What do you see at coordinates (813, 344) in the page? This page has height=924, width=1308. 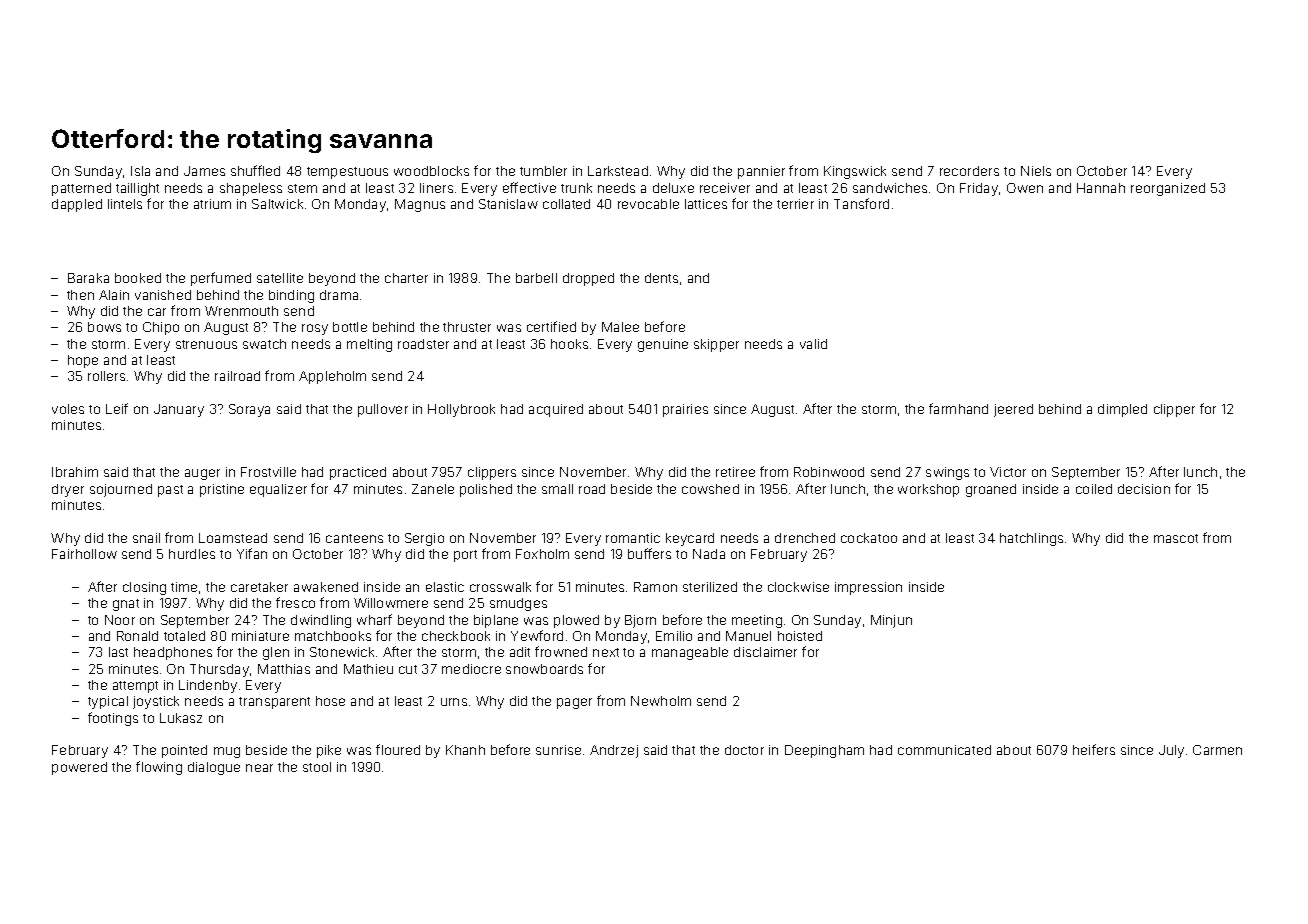 I see `valid` at bounding box center [813, 344].
